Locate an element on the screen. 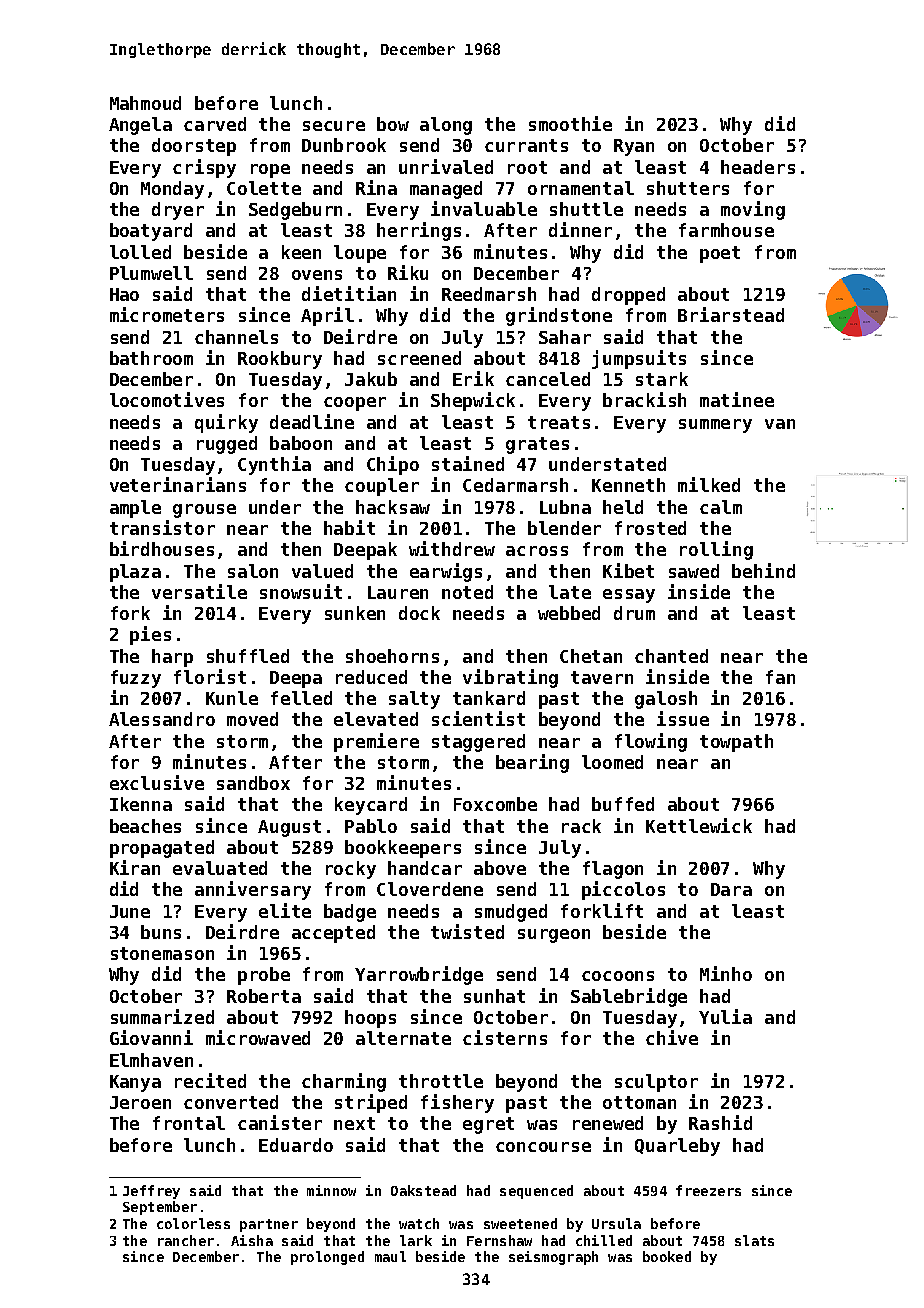  screened is located at coordinates (419, 358).
